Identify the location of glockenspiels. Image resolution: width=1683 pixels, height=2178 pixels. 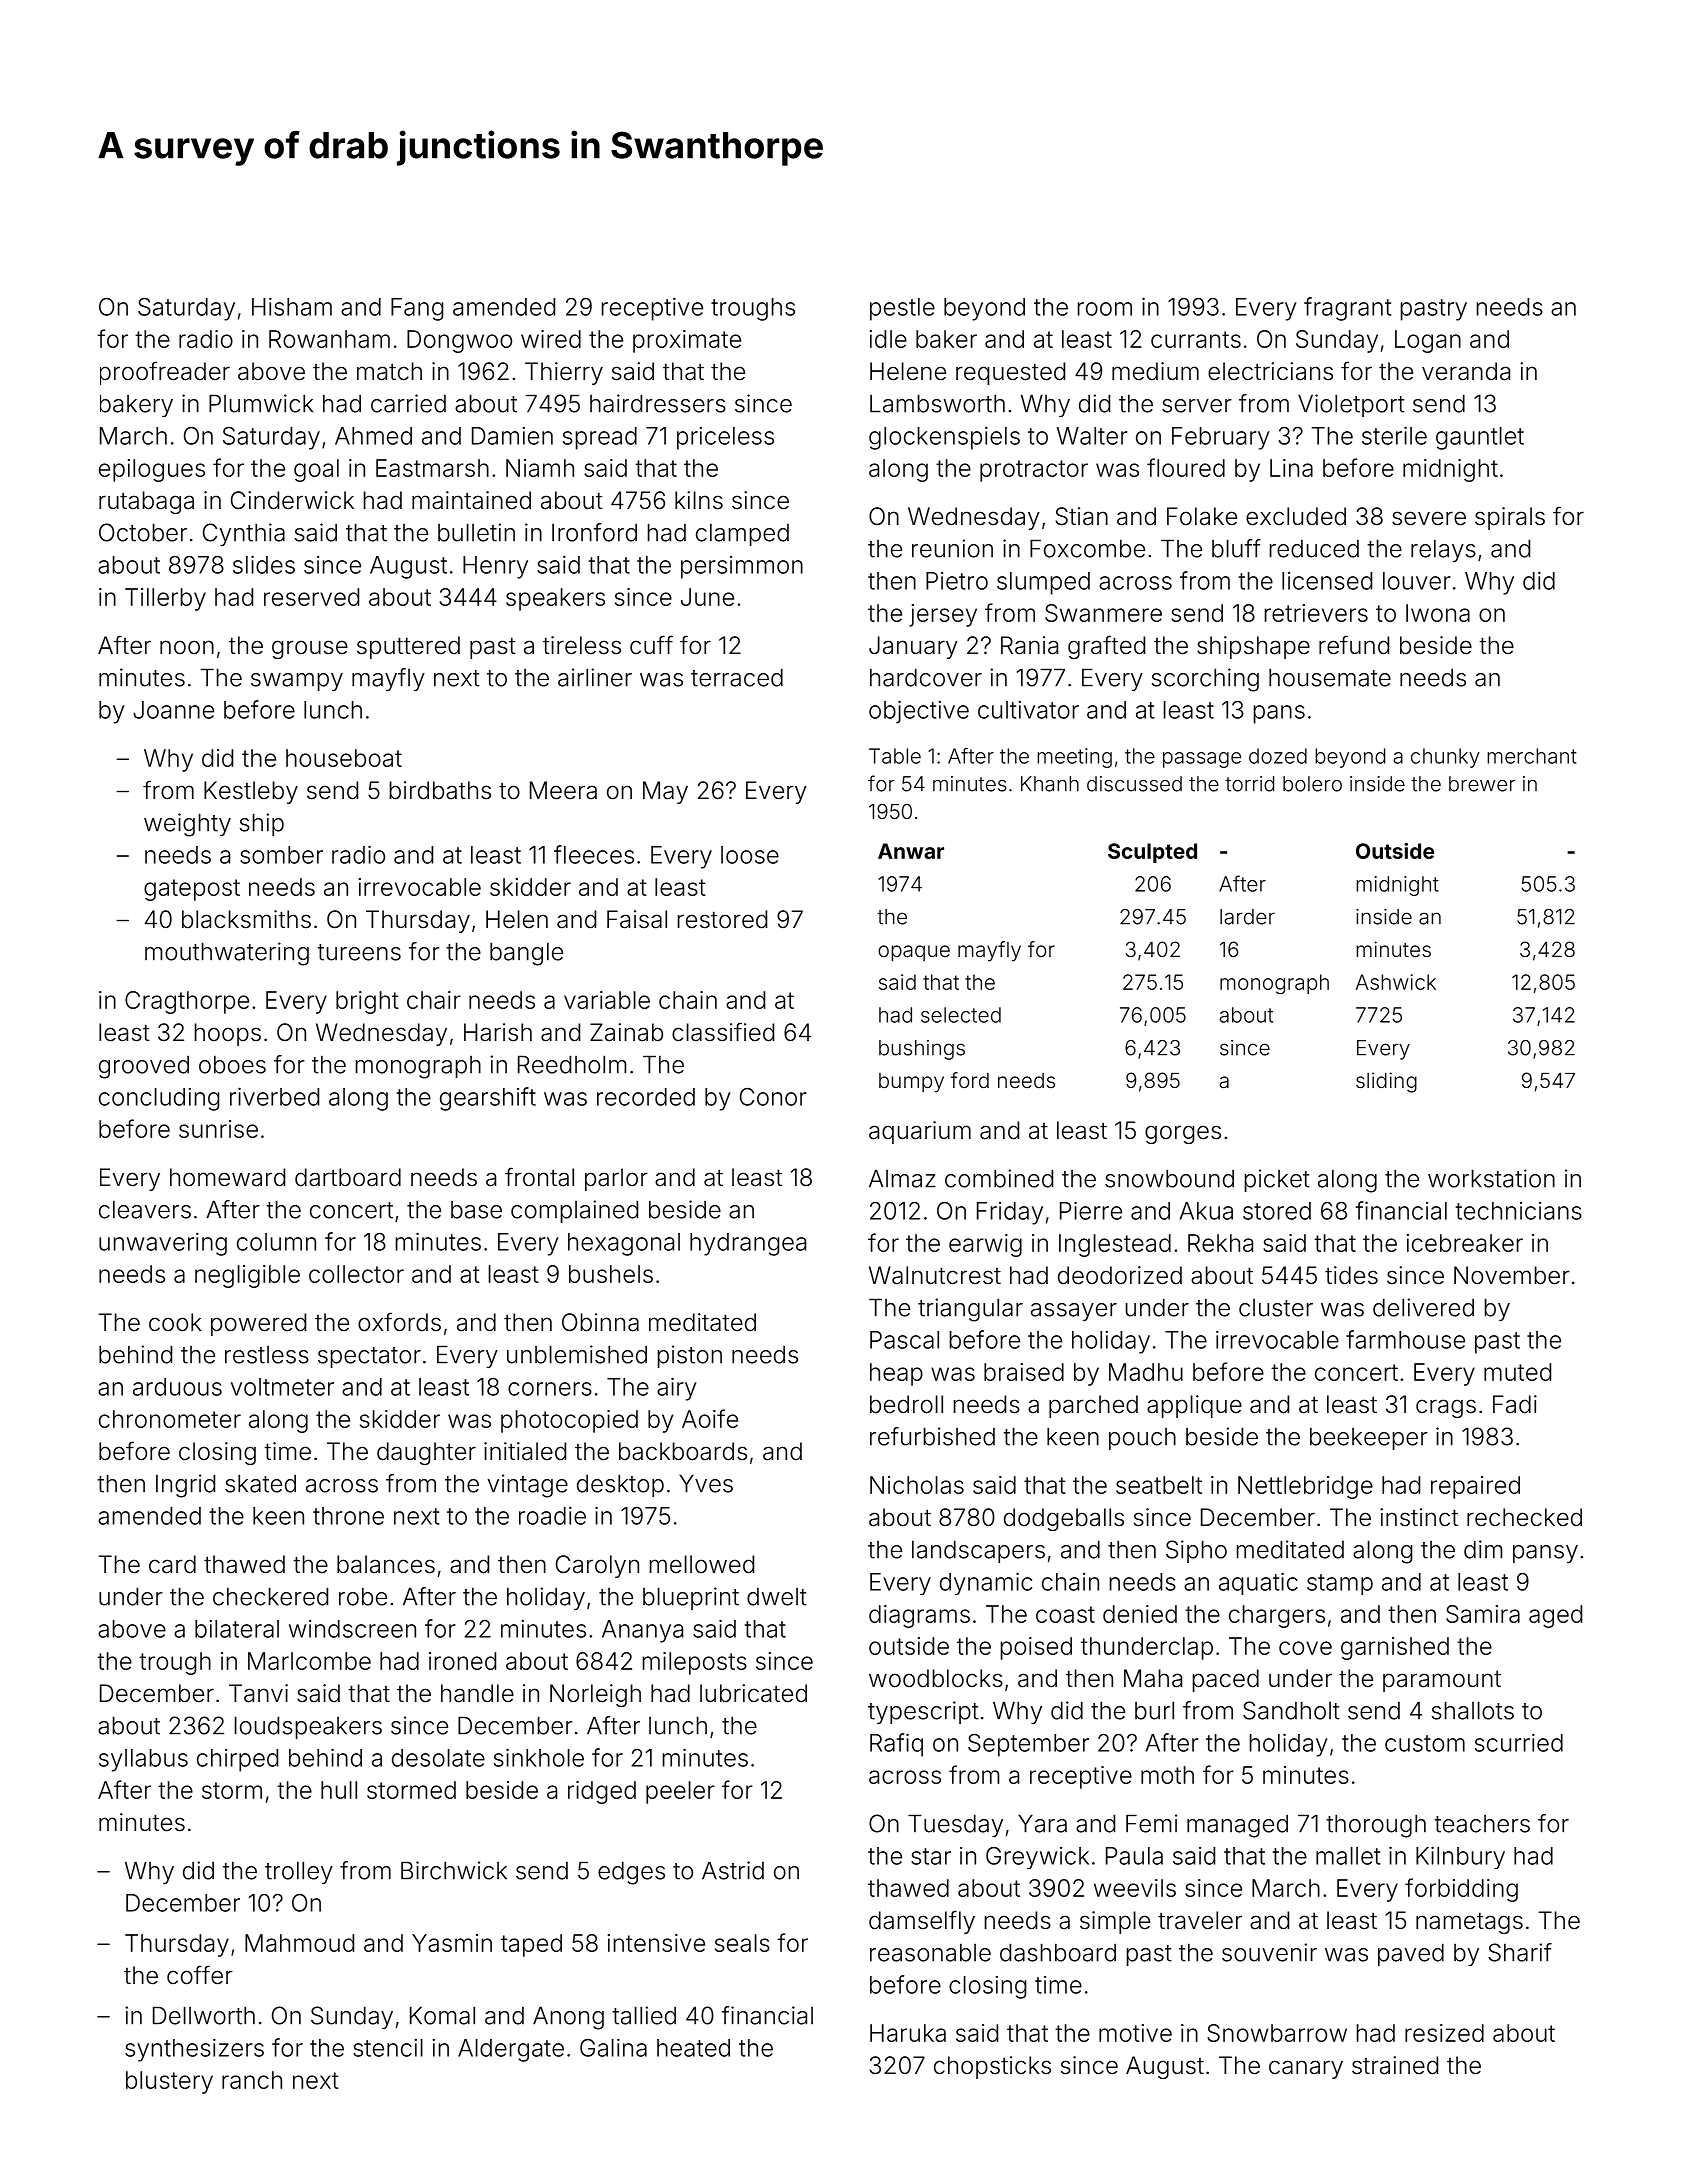
(944, 438).
